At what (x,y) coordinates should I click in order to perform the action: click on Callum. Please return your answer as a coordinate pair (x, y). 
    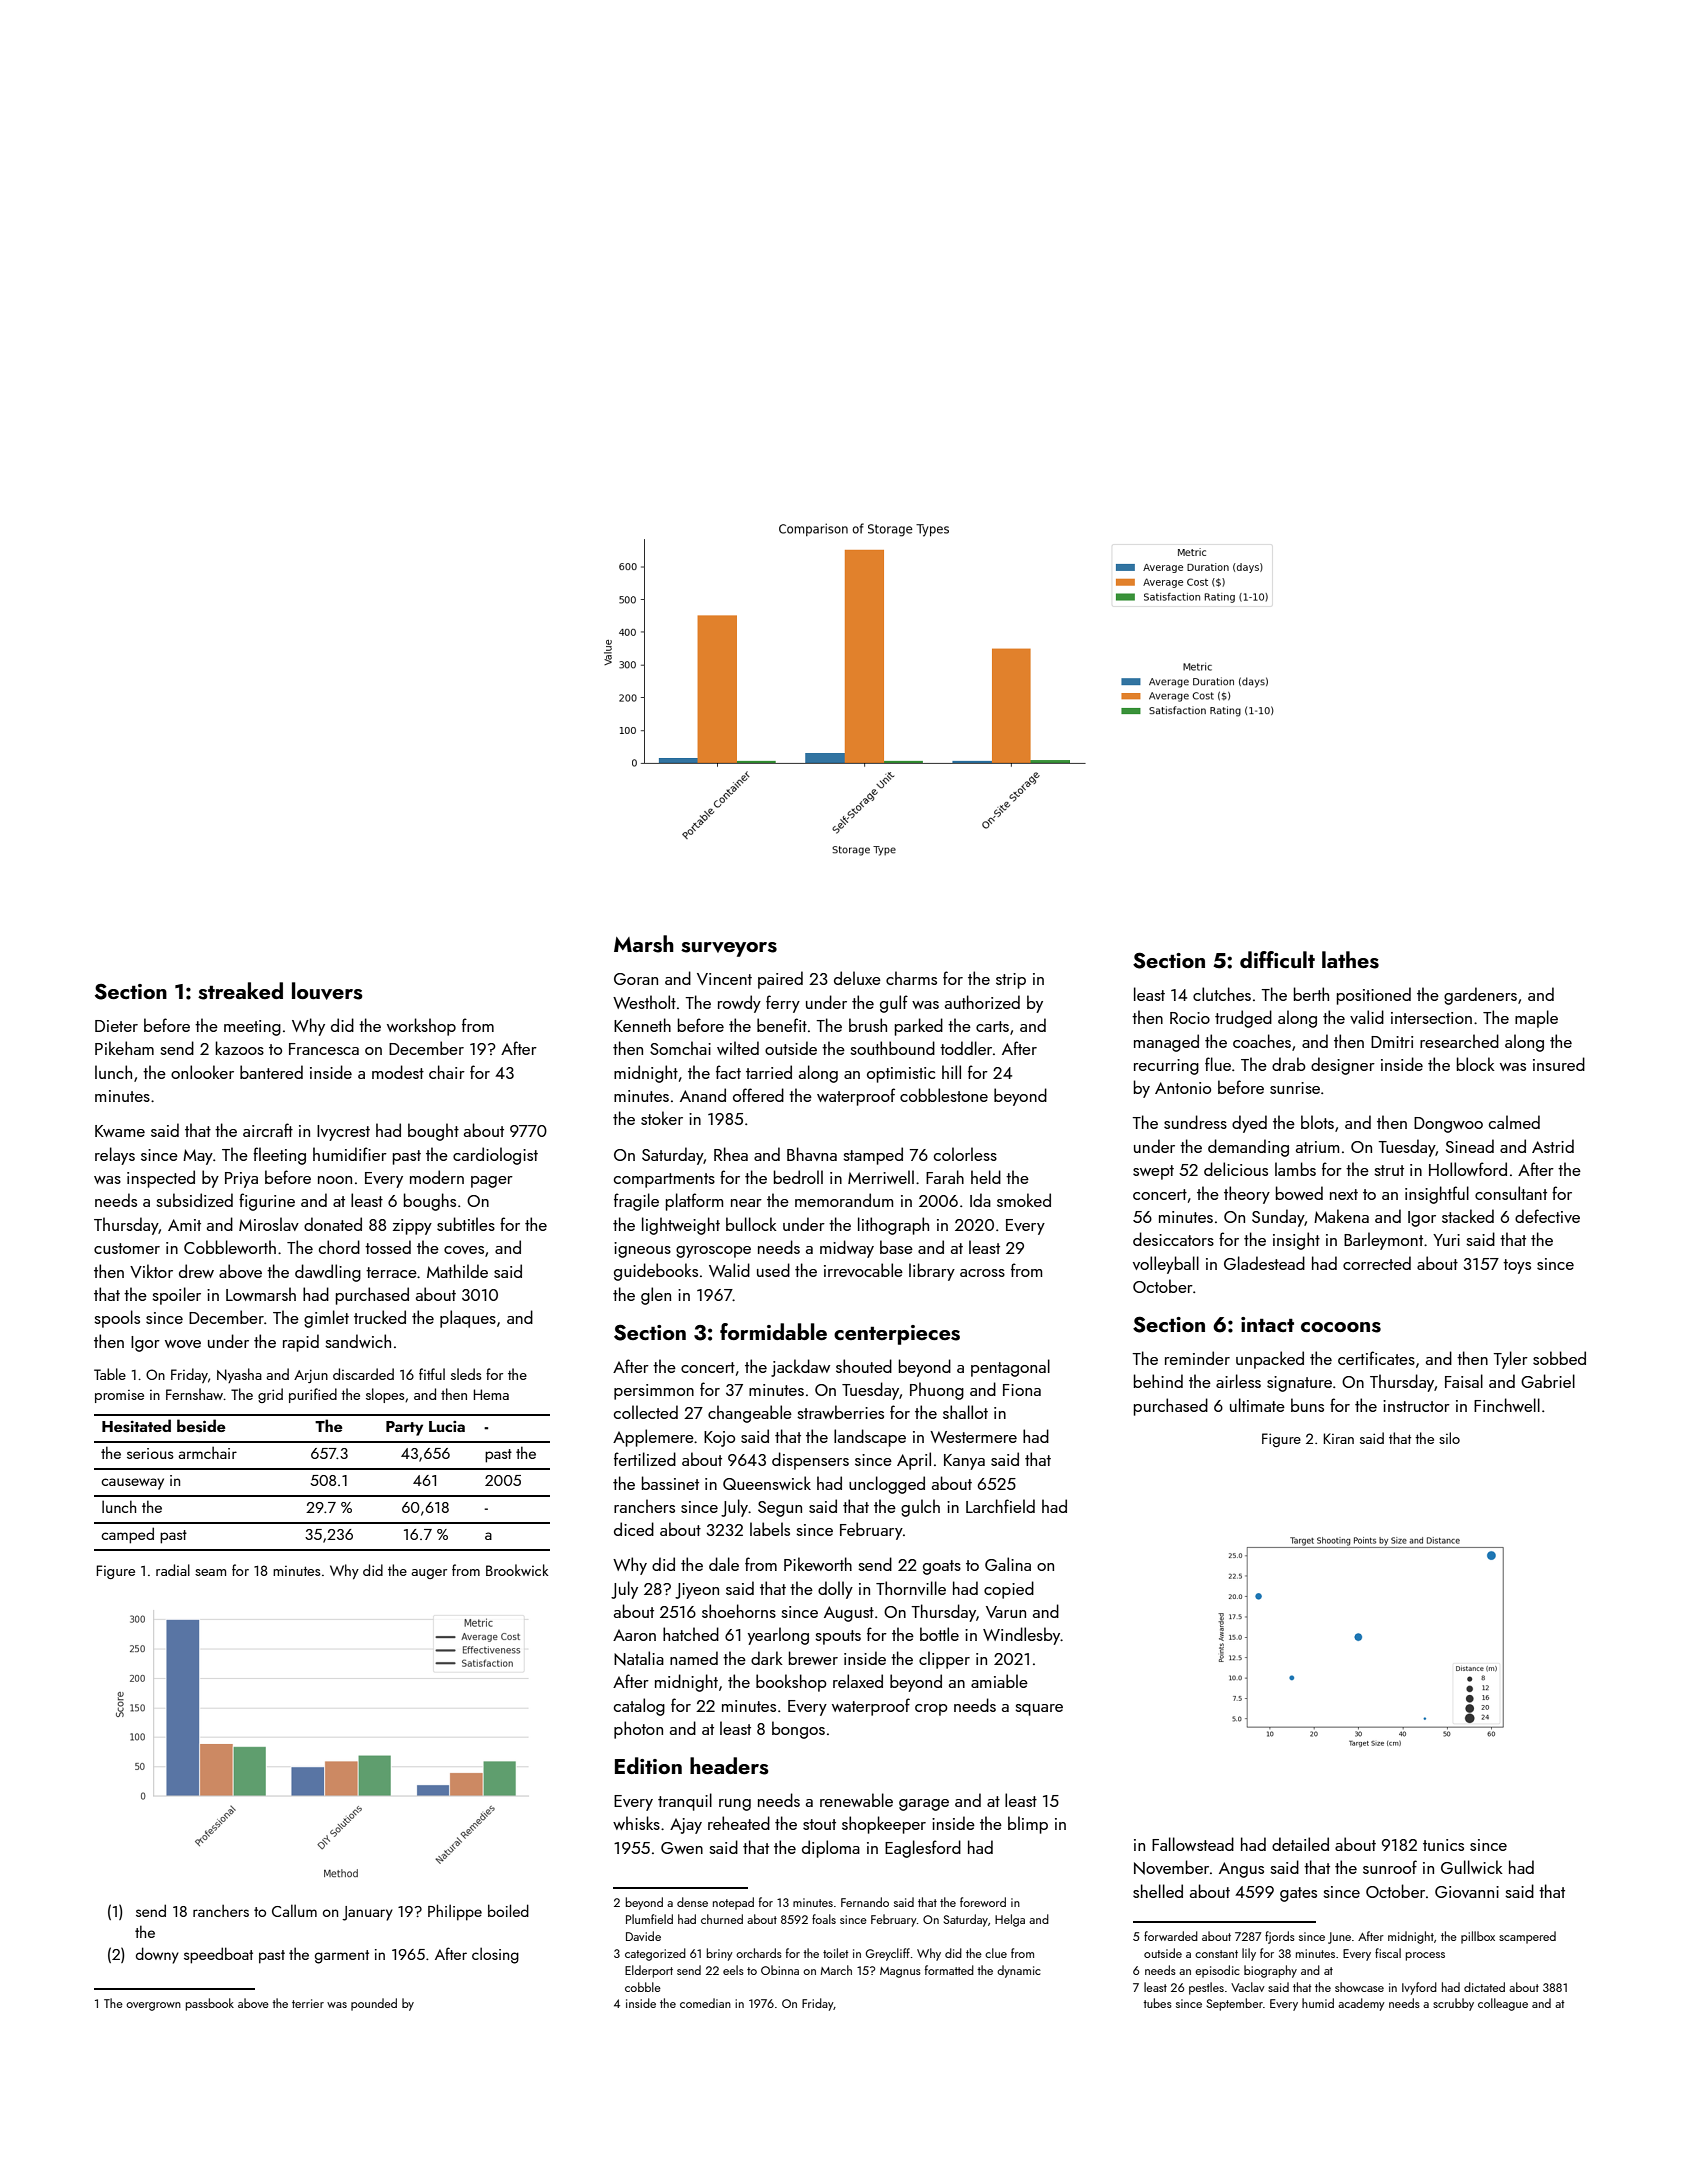
    Looking at the image, I should click on (294, 1910).
